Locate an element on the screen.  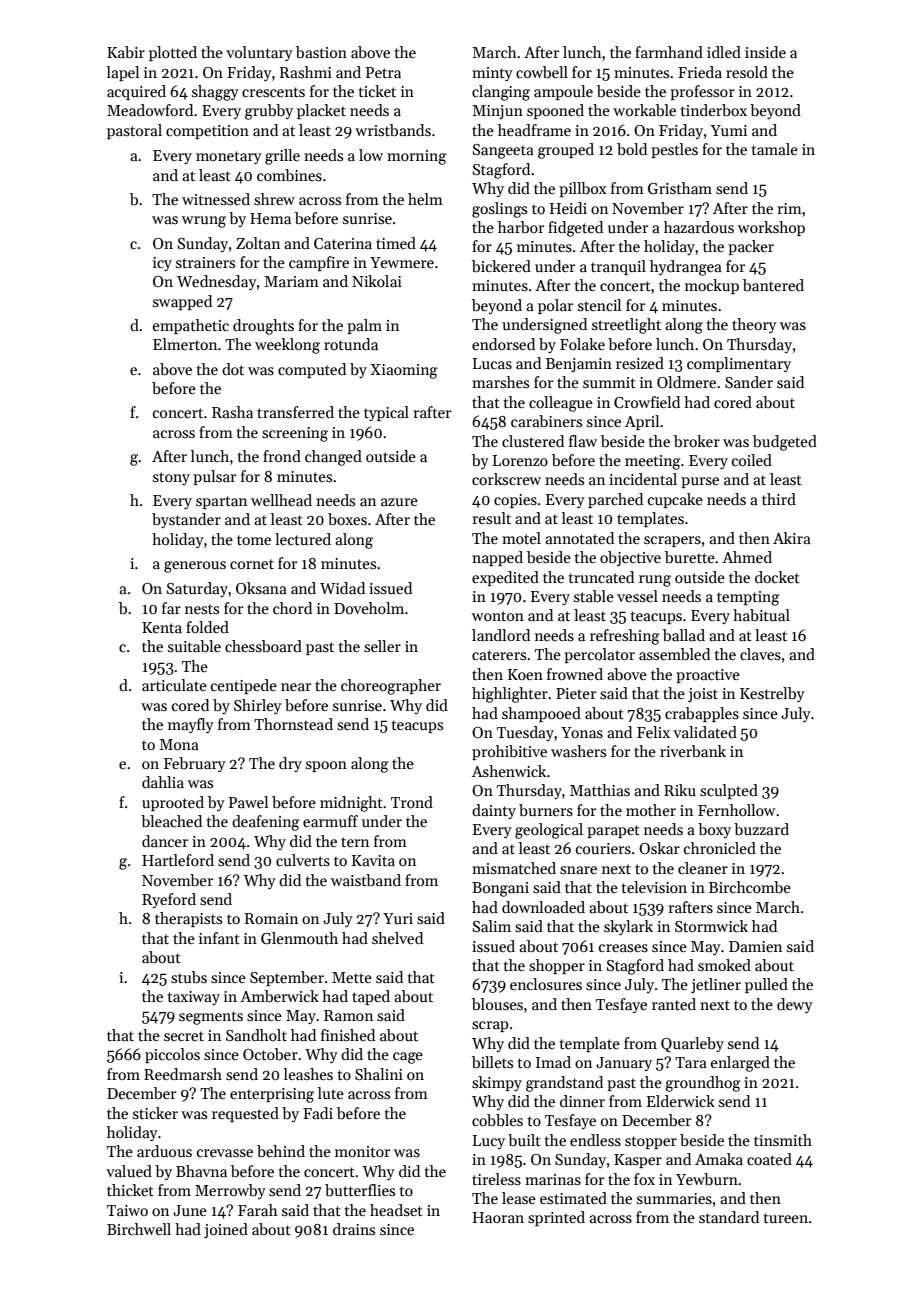
Kabir is located at coordinates (126, 52).
